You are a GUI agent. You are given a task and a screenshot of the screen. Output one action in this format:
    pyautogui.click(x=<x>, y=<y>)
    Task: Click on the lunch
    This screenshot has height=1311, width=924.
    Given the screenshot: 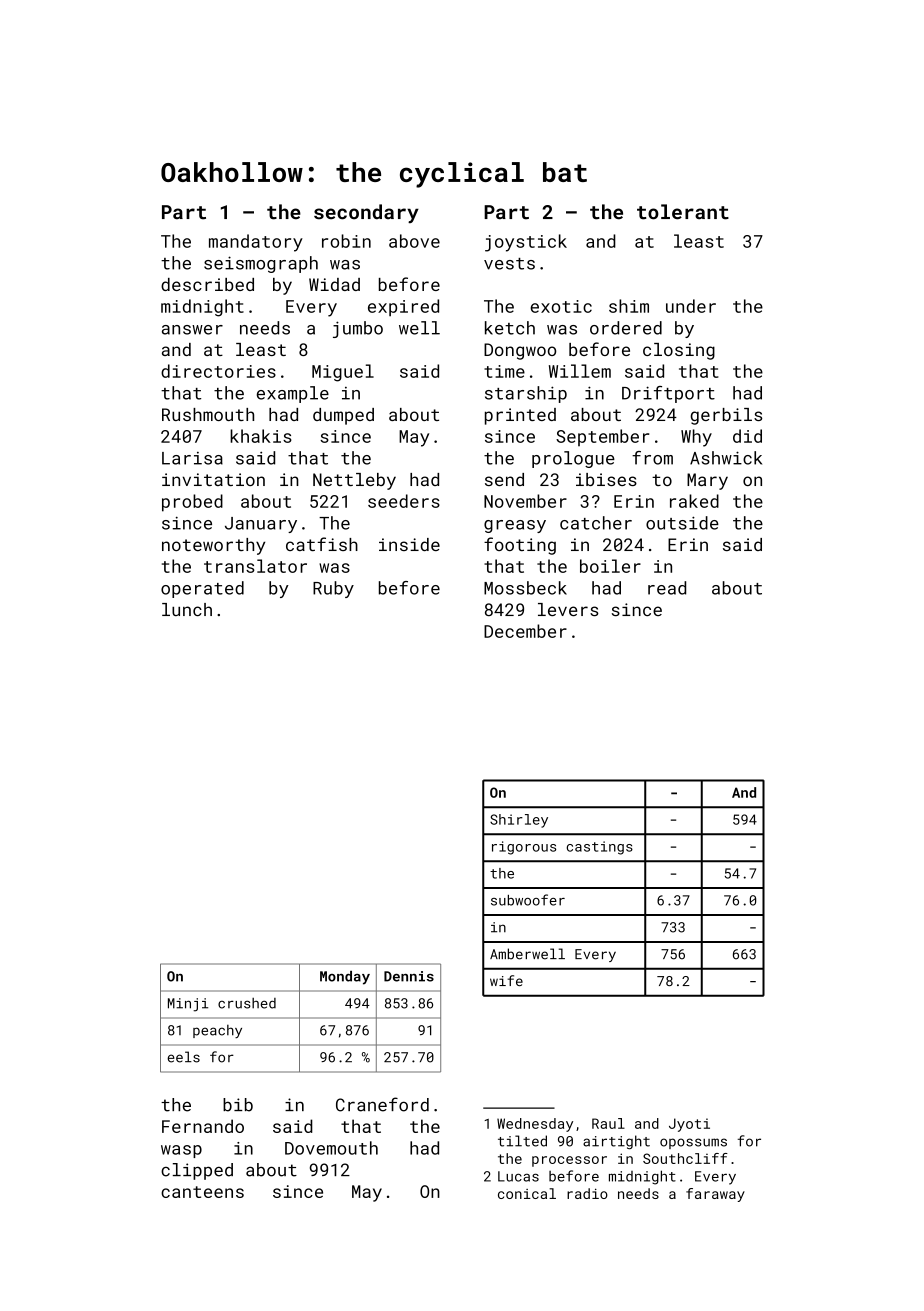 What is the action you would take?
    pyautogui.click(x=187, y=609)
